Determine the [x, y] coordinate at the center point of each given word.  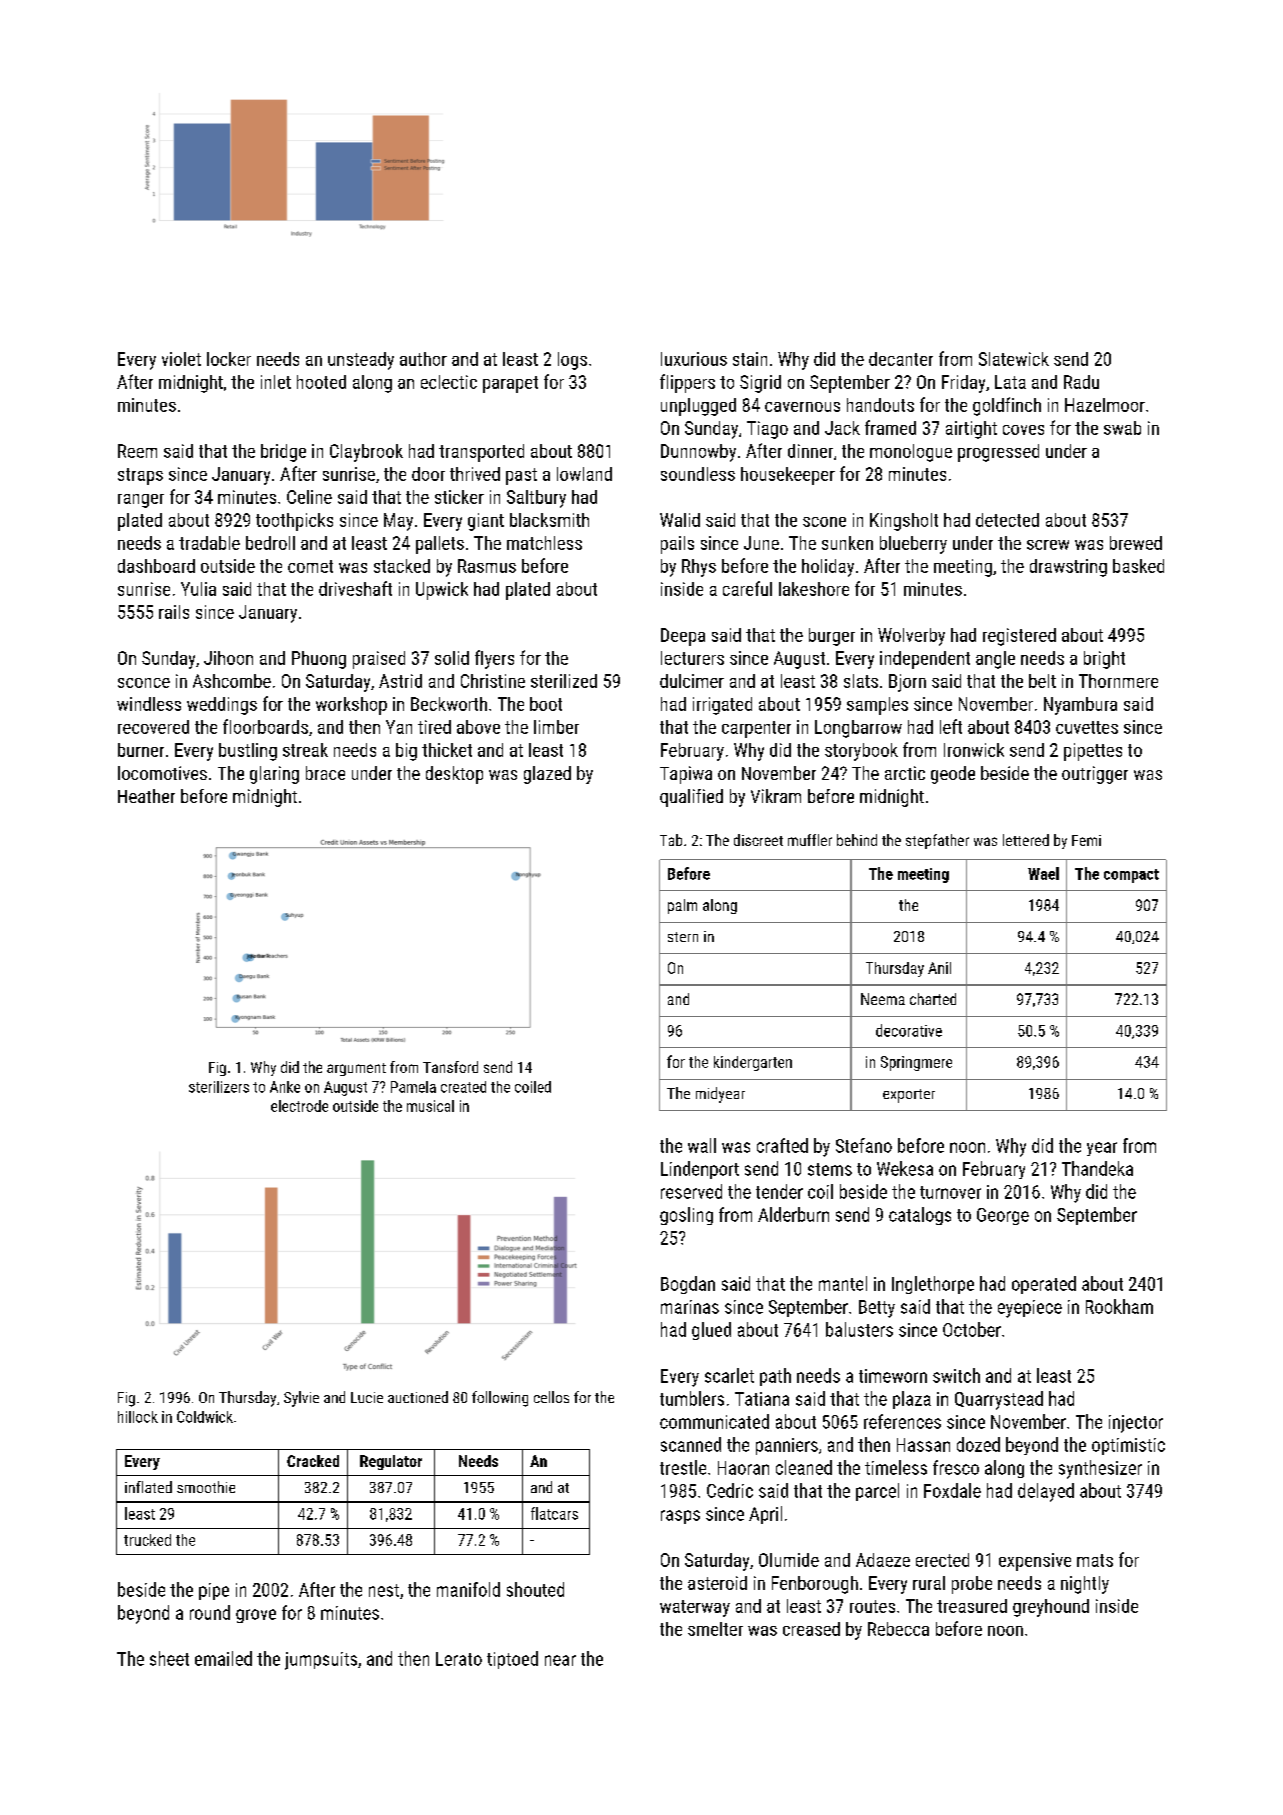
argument [356, 1069]
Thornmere [1118, 681]
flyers [494, 659]
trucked [147, 1540]
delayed [1046, 1492]
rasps [680, 1517]
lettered [1026, 840]
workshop [351, 706]
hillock [138, 1417]
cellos [551, 1397]
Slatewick [1014, 359]
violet [181, 359]
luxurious [694, 359]
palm [682, 906]
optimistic [1128, 1446]
